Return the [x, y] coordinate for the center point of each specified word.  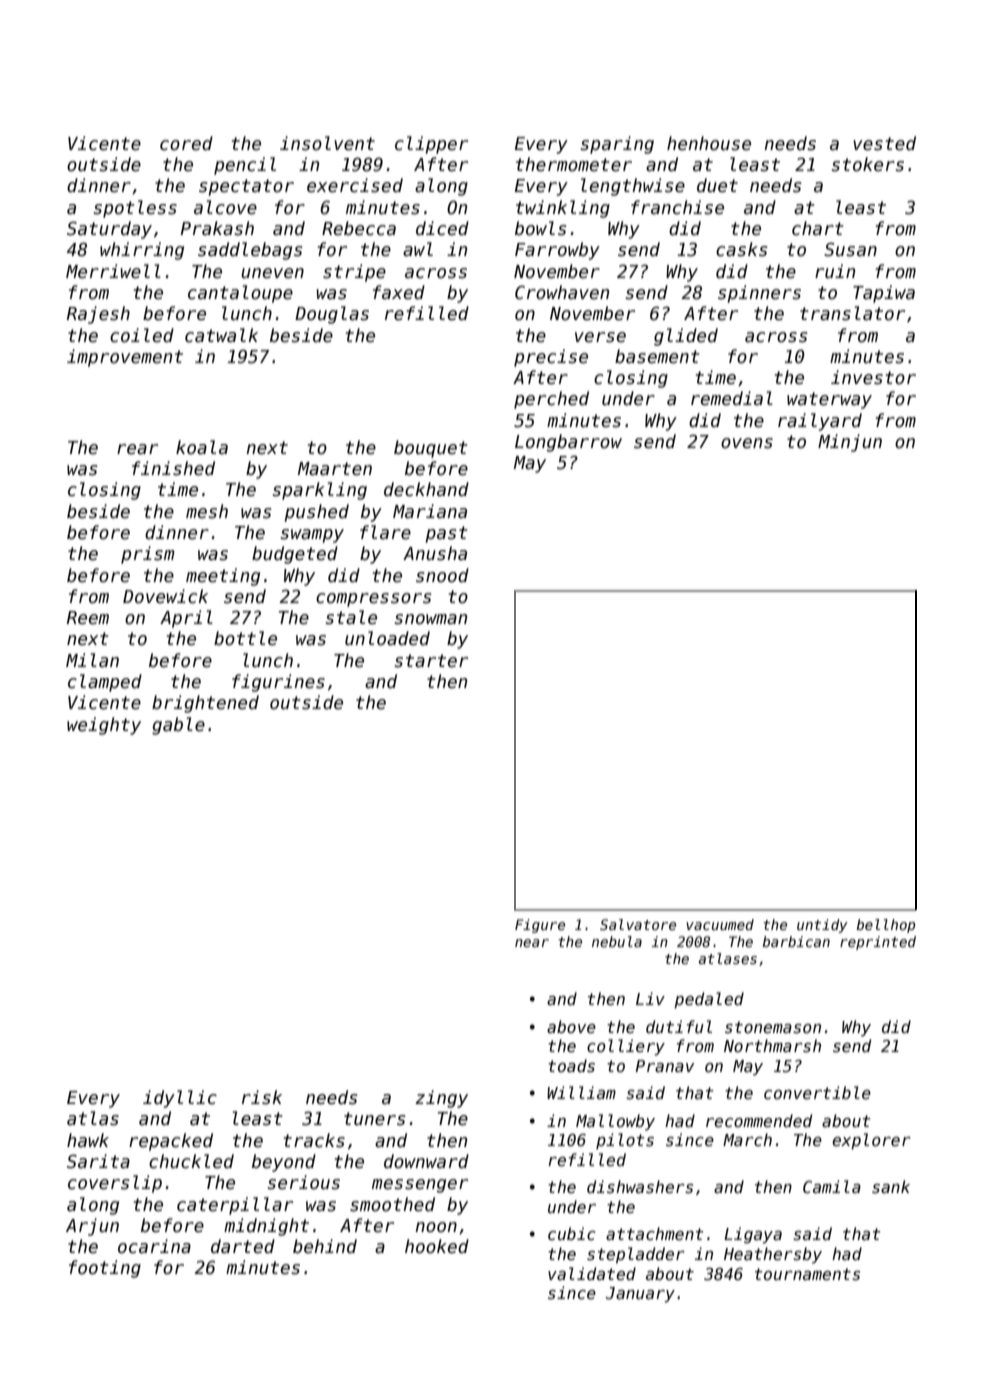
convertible [817, 1092]
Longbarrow [568, 443]
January [640, 1295]
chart [818, 228]
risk [262, 1097]
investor [873, 377]
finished [173, 468]
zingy [441, 1099]
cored [186, 143]
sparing [617, 145]
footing [105, 1269]
